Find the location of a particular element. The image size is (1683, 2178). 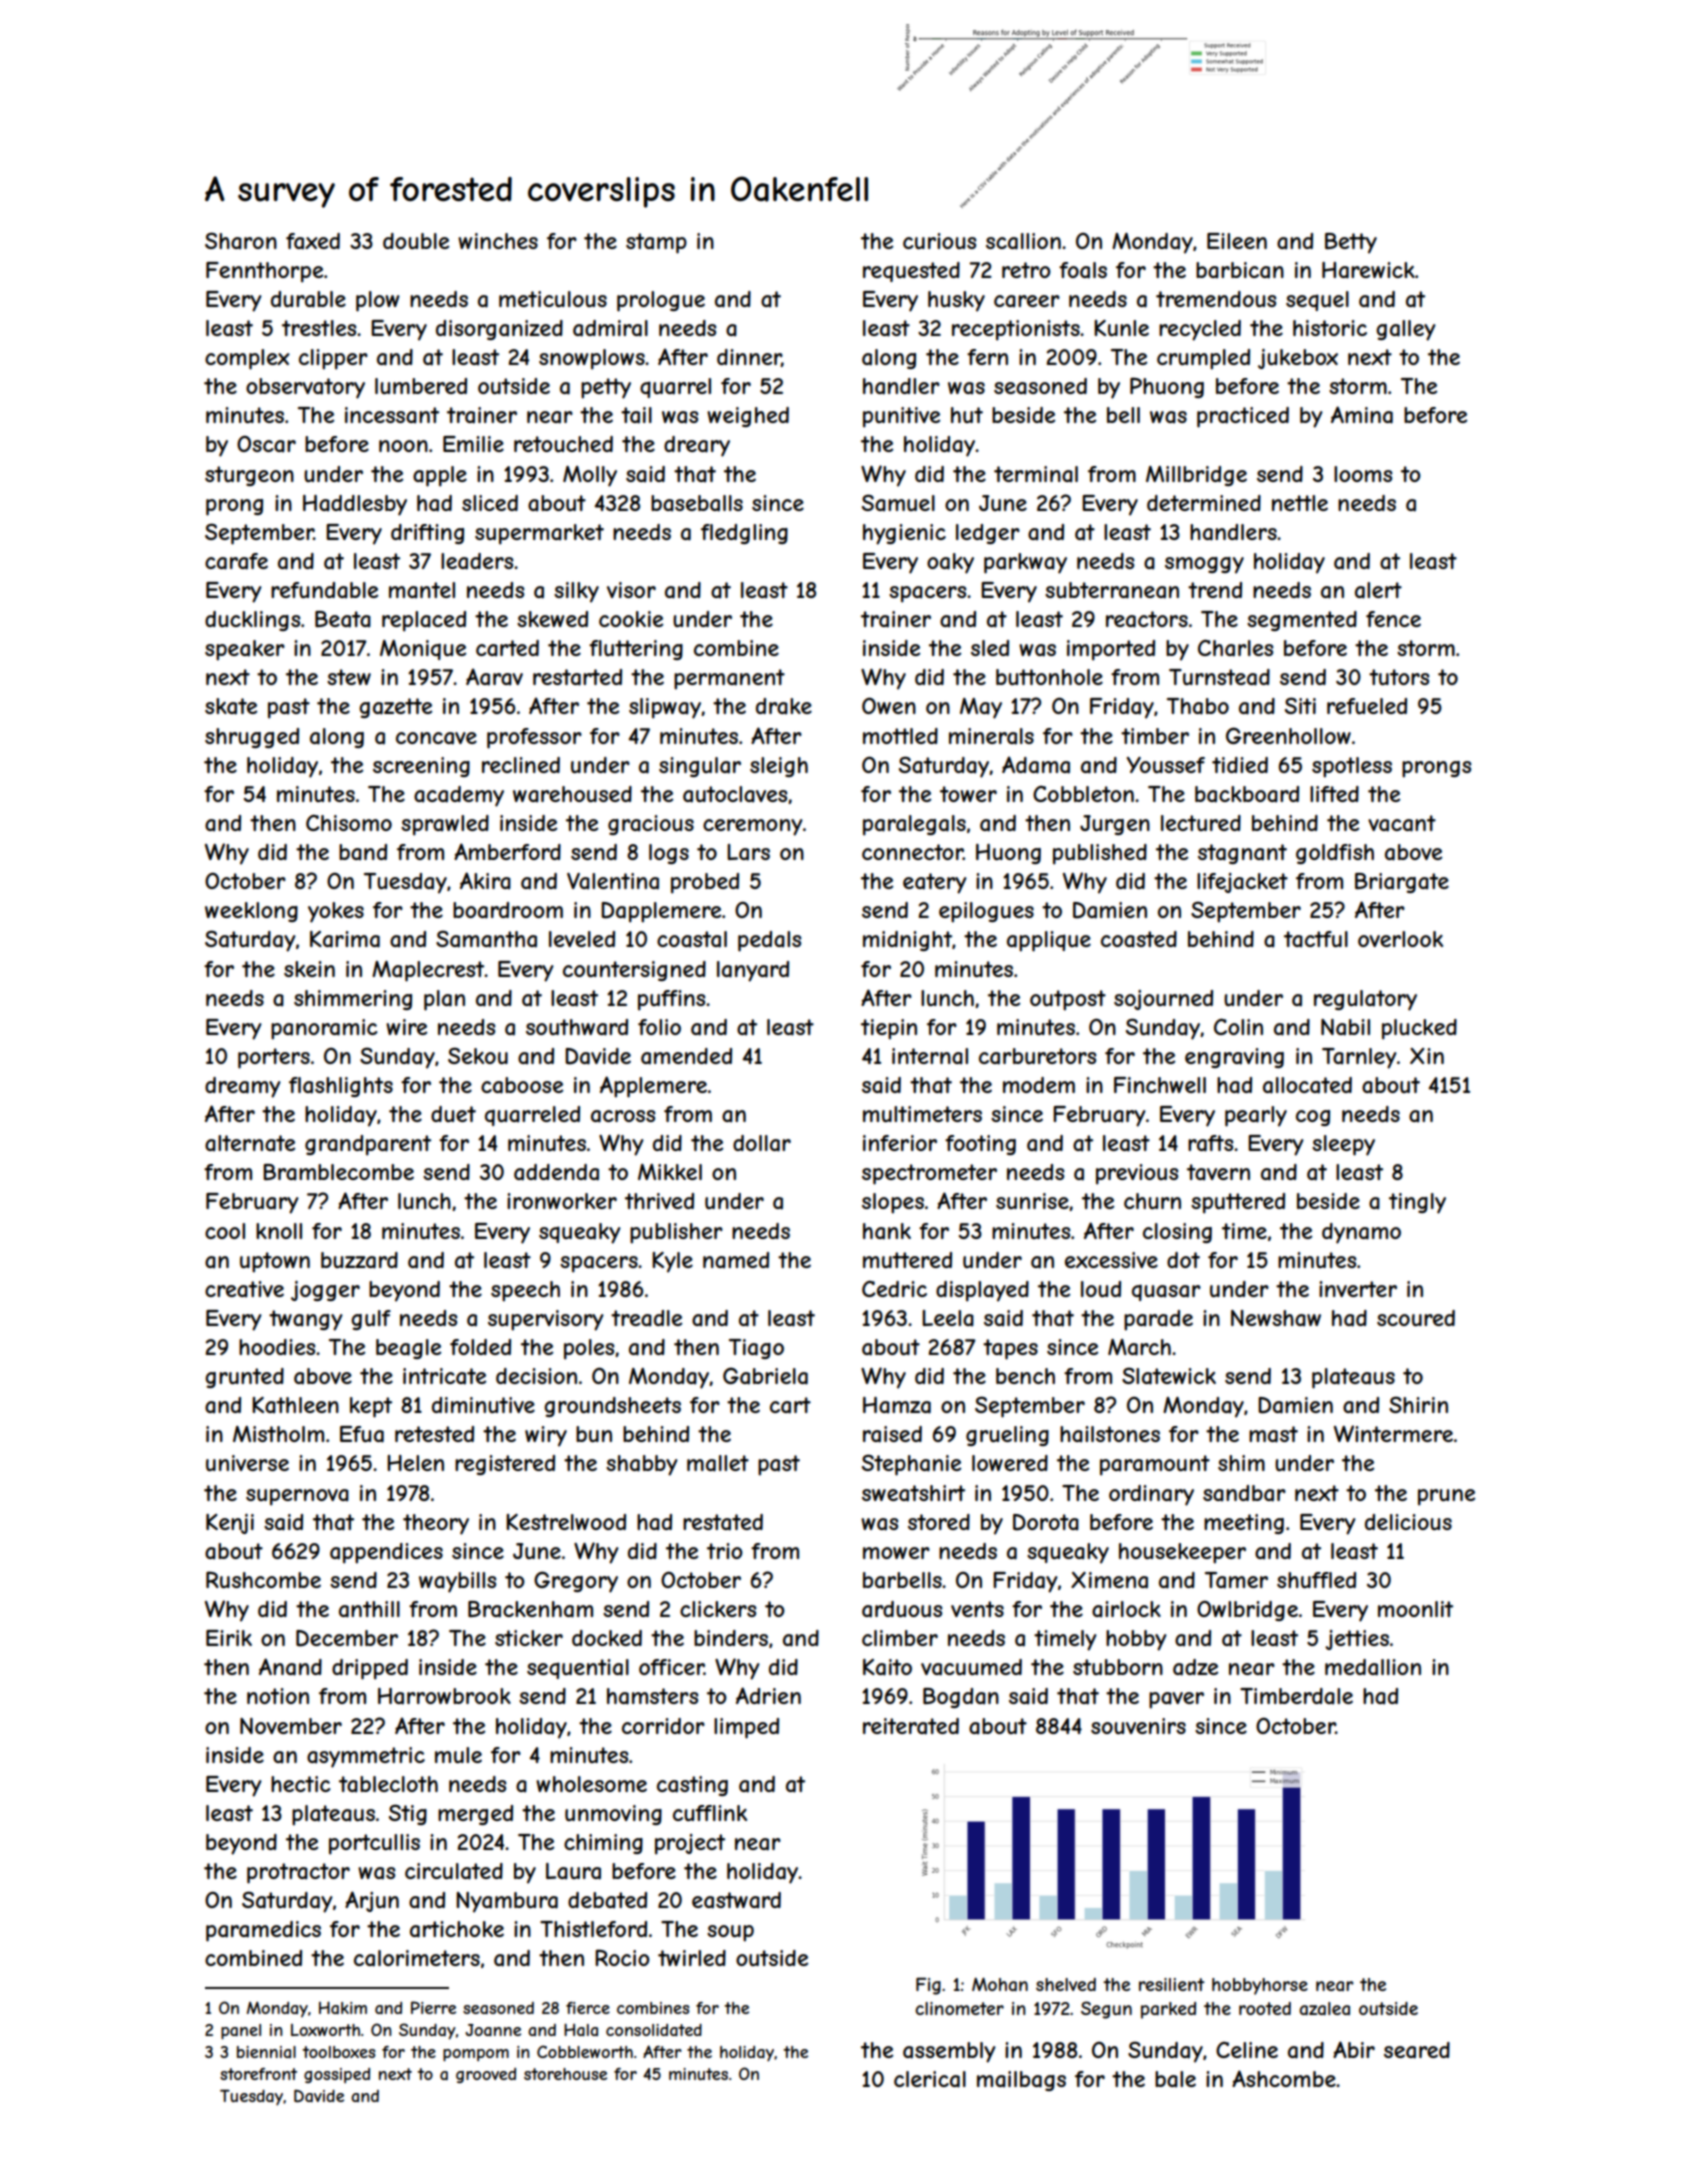

mallet is located at coordinates (718, 1463).
